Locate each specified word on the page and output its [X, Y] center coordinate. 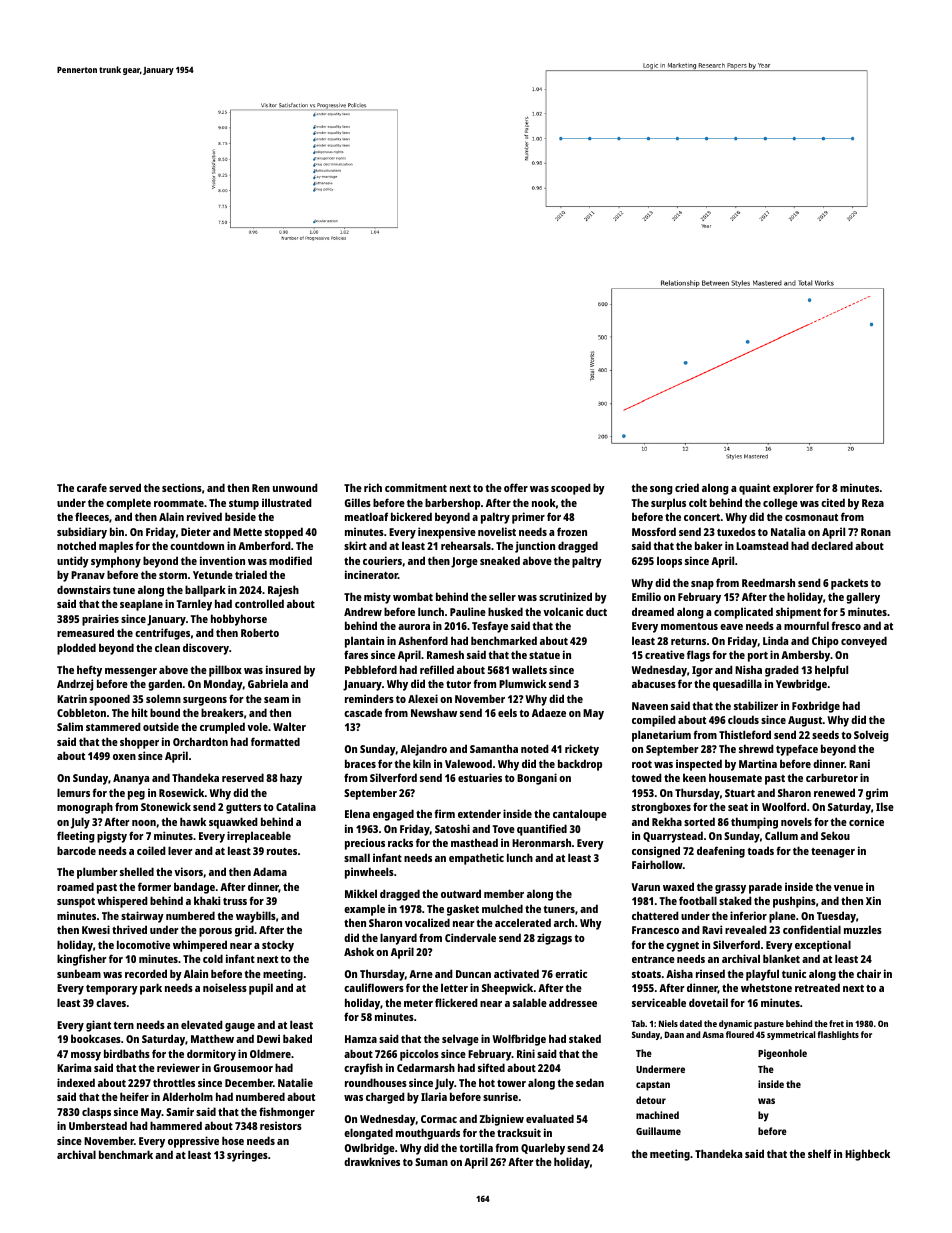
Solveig [871, 736]
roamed [75, 886]
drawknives [372, 1161]
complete [128, 504]
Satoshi [452, 828]
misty [377, 598]
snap [702, 585]
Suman [431, 1162]
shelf [819, 1153]
